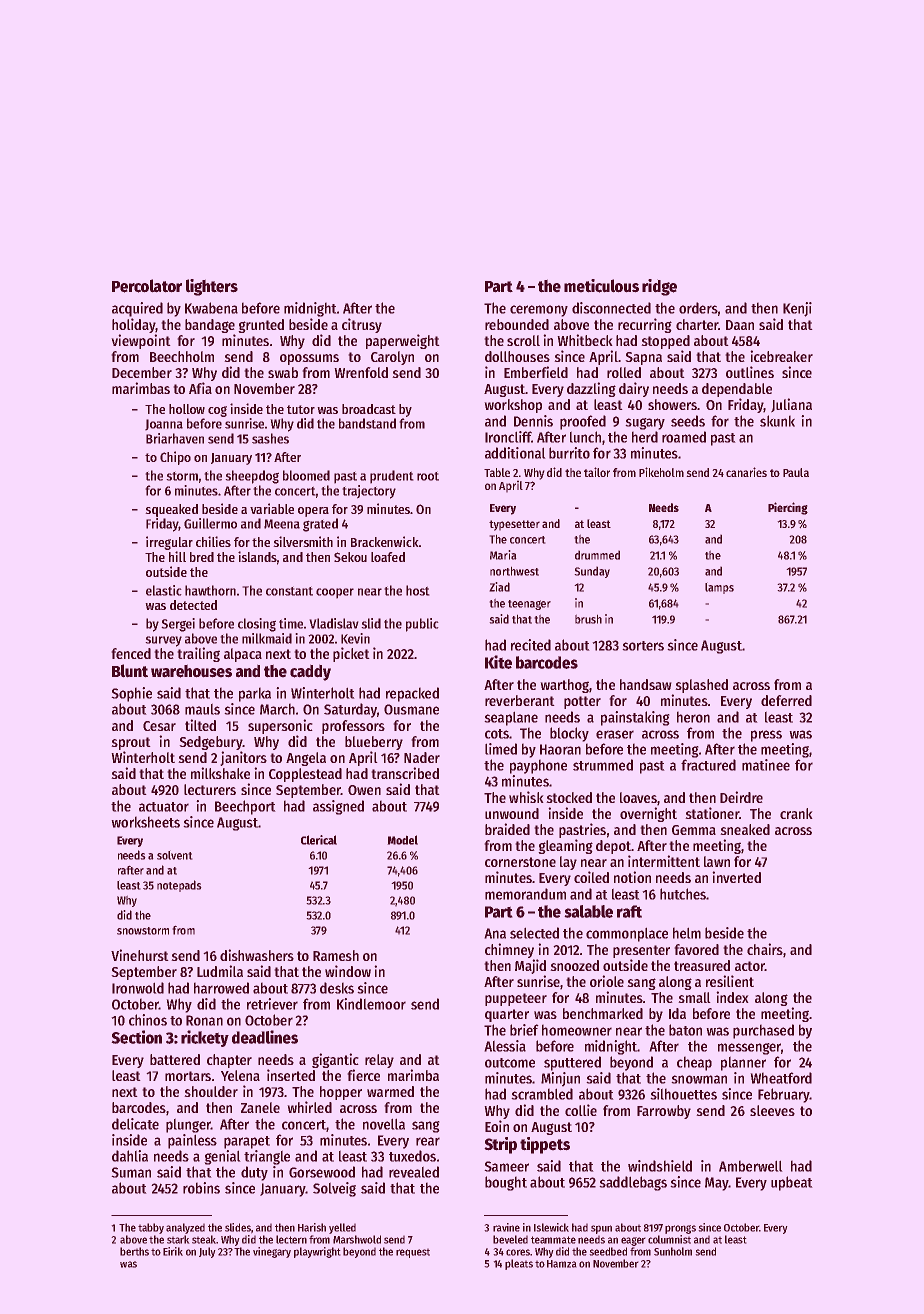 The height and width of the screenshot is (1314, 924). I want to click on root, so click(428, 476).
